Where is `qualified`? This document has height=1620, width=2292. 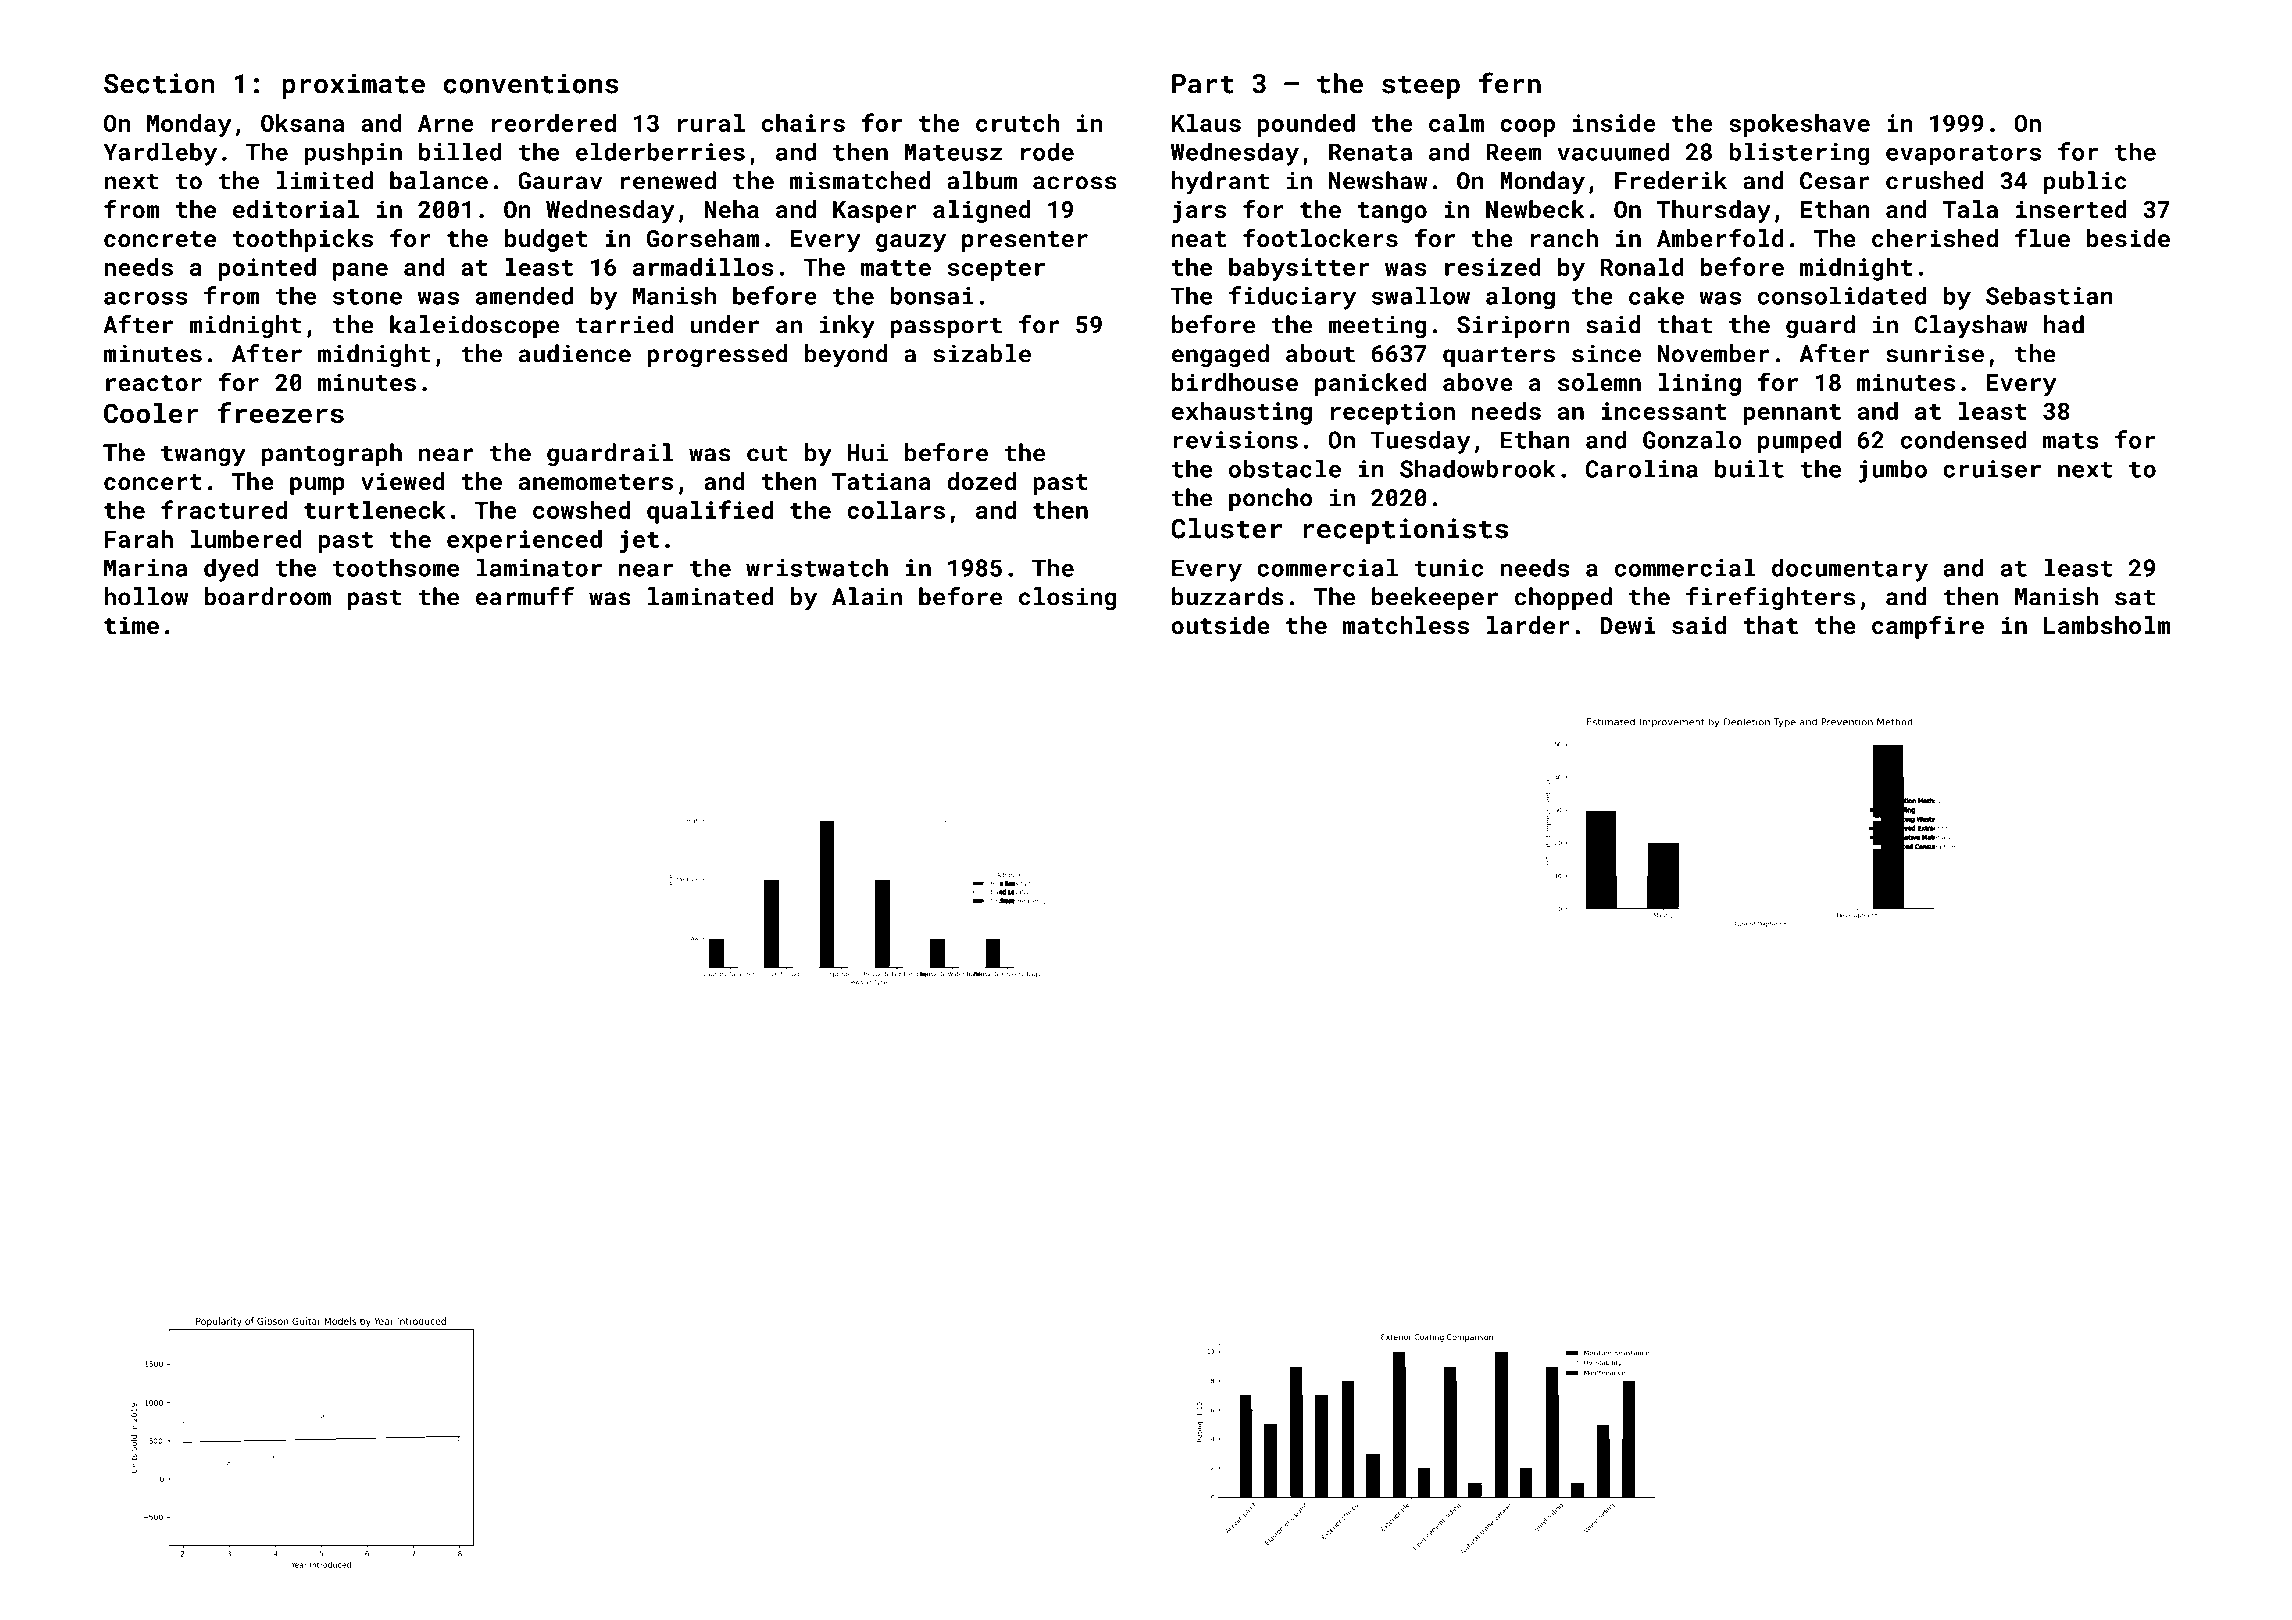
qualified is located at coordinates (710, 512).
